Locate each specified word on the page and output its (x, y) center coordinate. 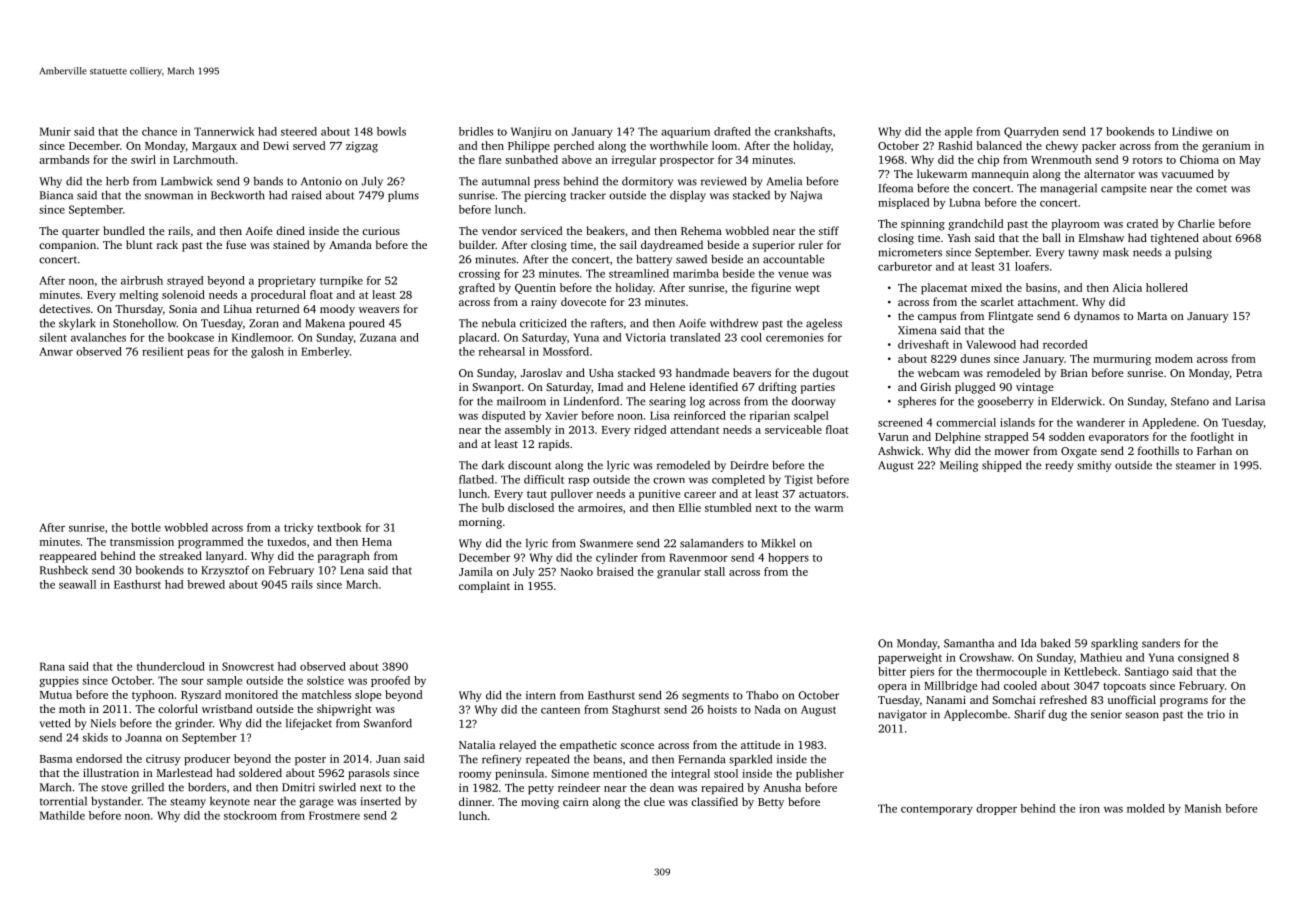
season (1142, 715)
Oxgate (1079, 452)
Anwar (56, 351)
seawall (77, 584)
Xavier (561, 415)
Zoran (264, 323)
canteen (560, 710)
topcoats (1124, 688)
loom (724, 145)
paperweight (910, 658)
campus (937, 318)
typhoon (153, 696)
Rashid (955, 145)
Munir (55, 131)
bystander (116, 802)
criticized (543, 323)
